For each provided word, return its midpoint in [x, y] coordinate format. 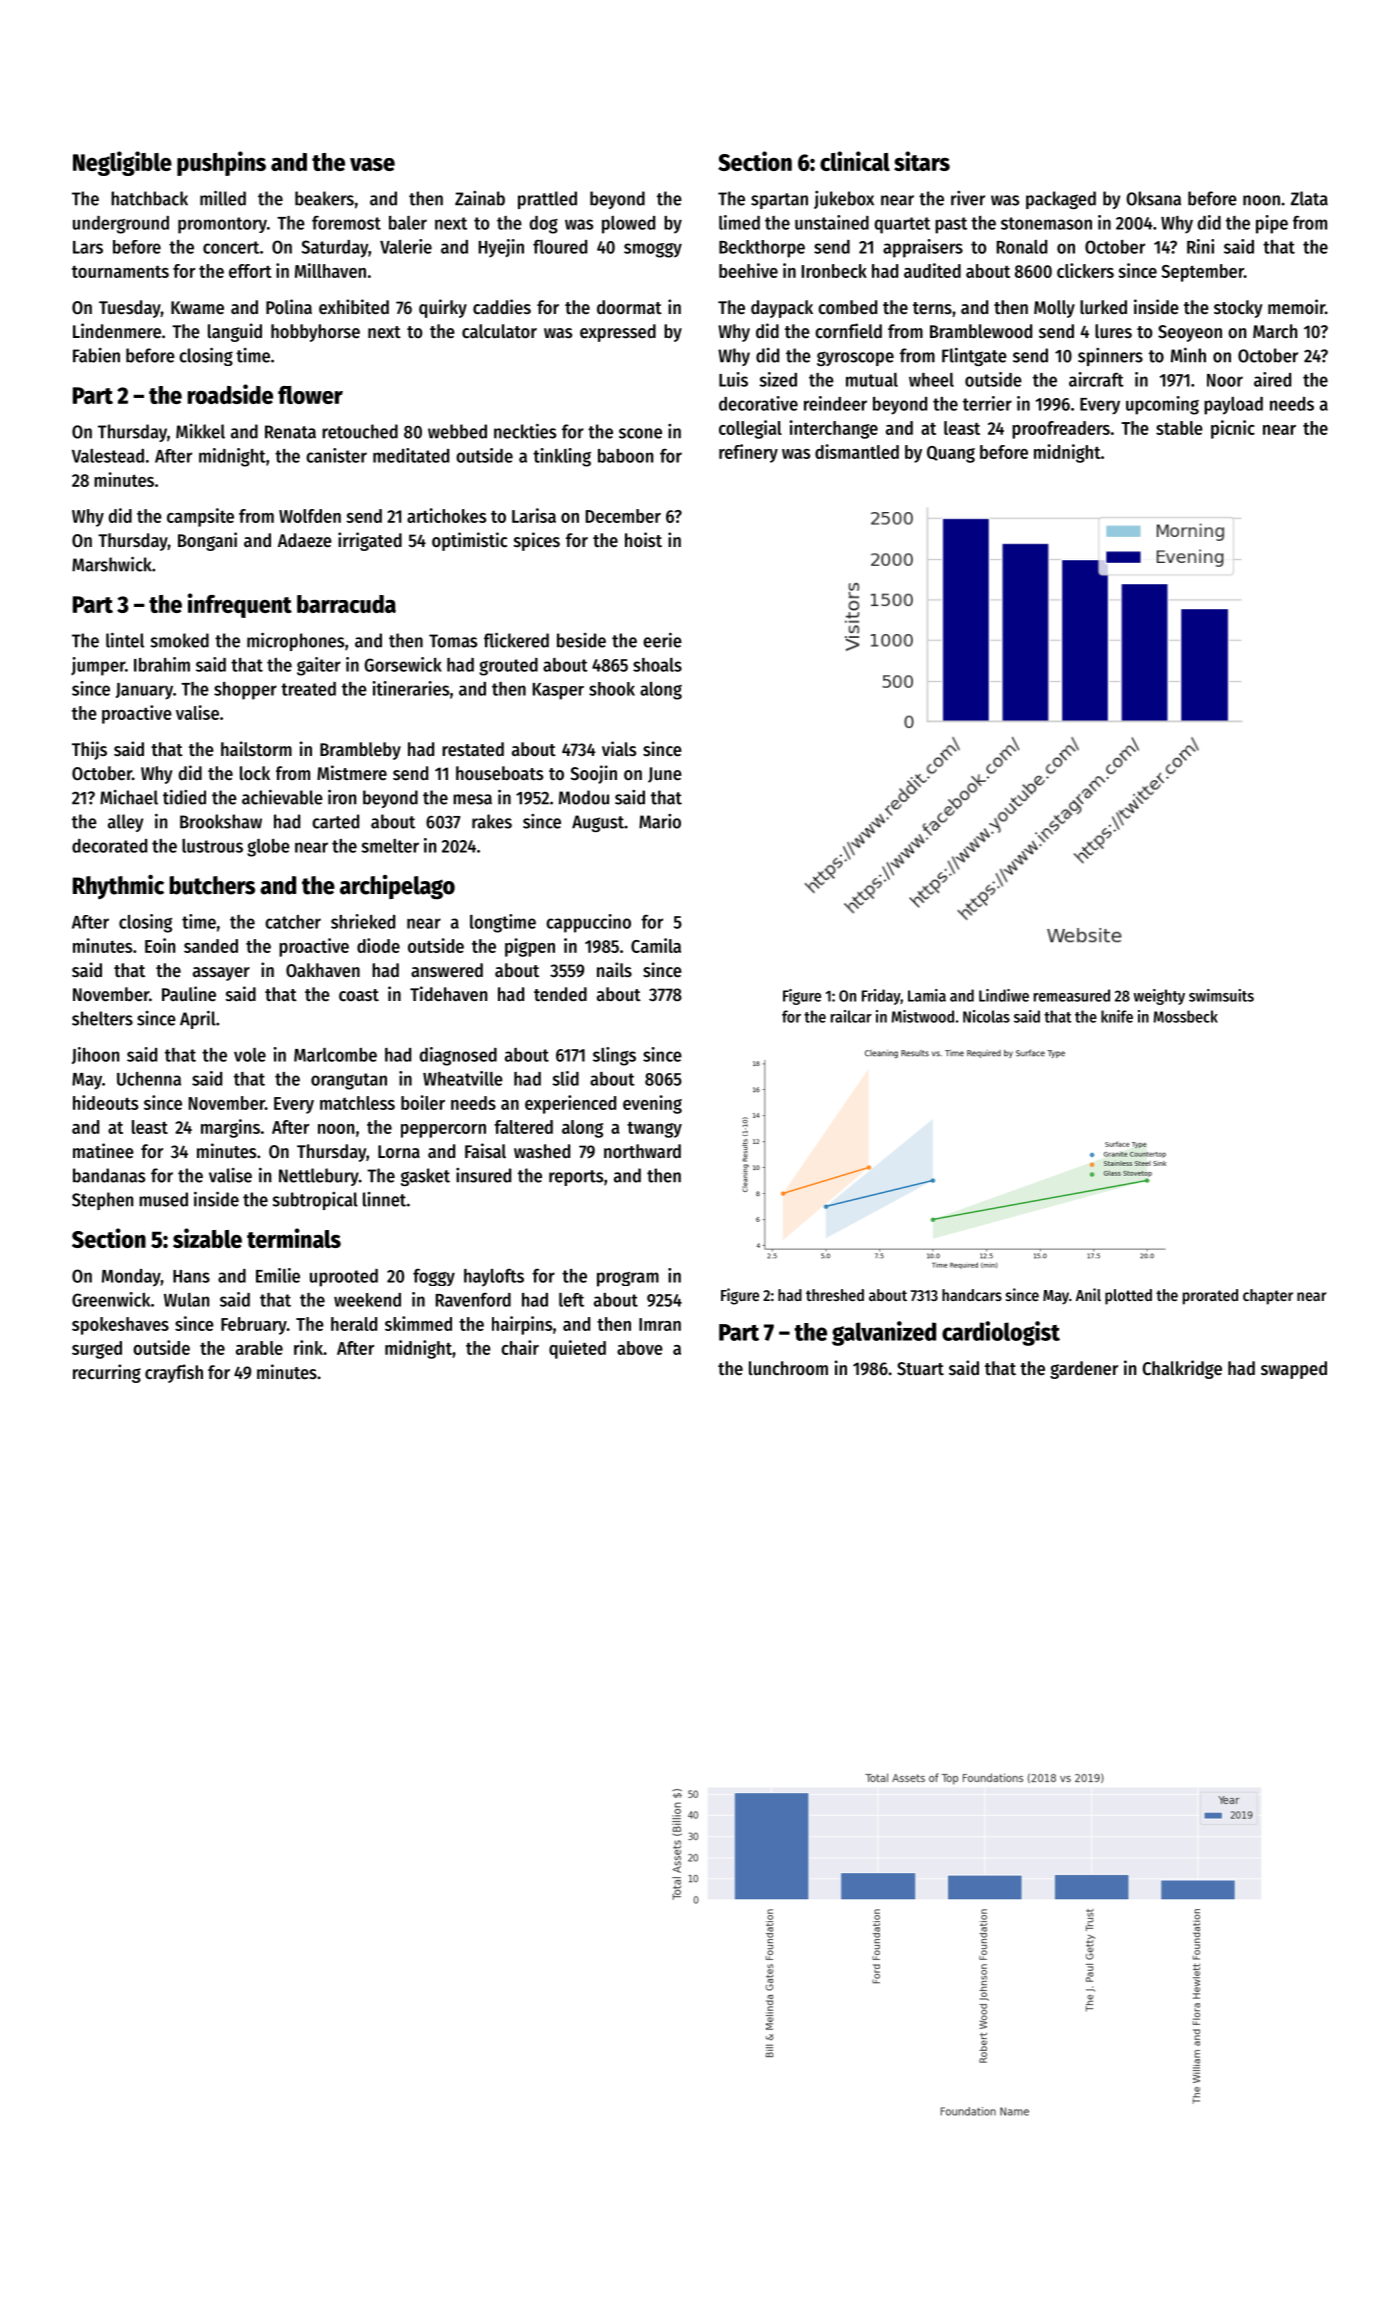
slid [565, 1078]
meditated [411, 455]
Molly [1054, 309]
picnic [1233, 429]
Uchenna [149, 1079]
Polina [289, 307]
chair [520, 1347]
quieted [577, 1349]
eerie [662, 640]
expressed [618, 333]
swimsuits [1221, 995]
